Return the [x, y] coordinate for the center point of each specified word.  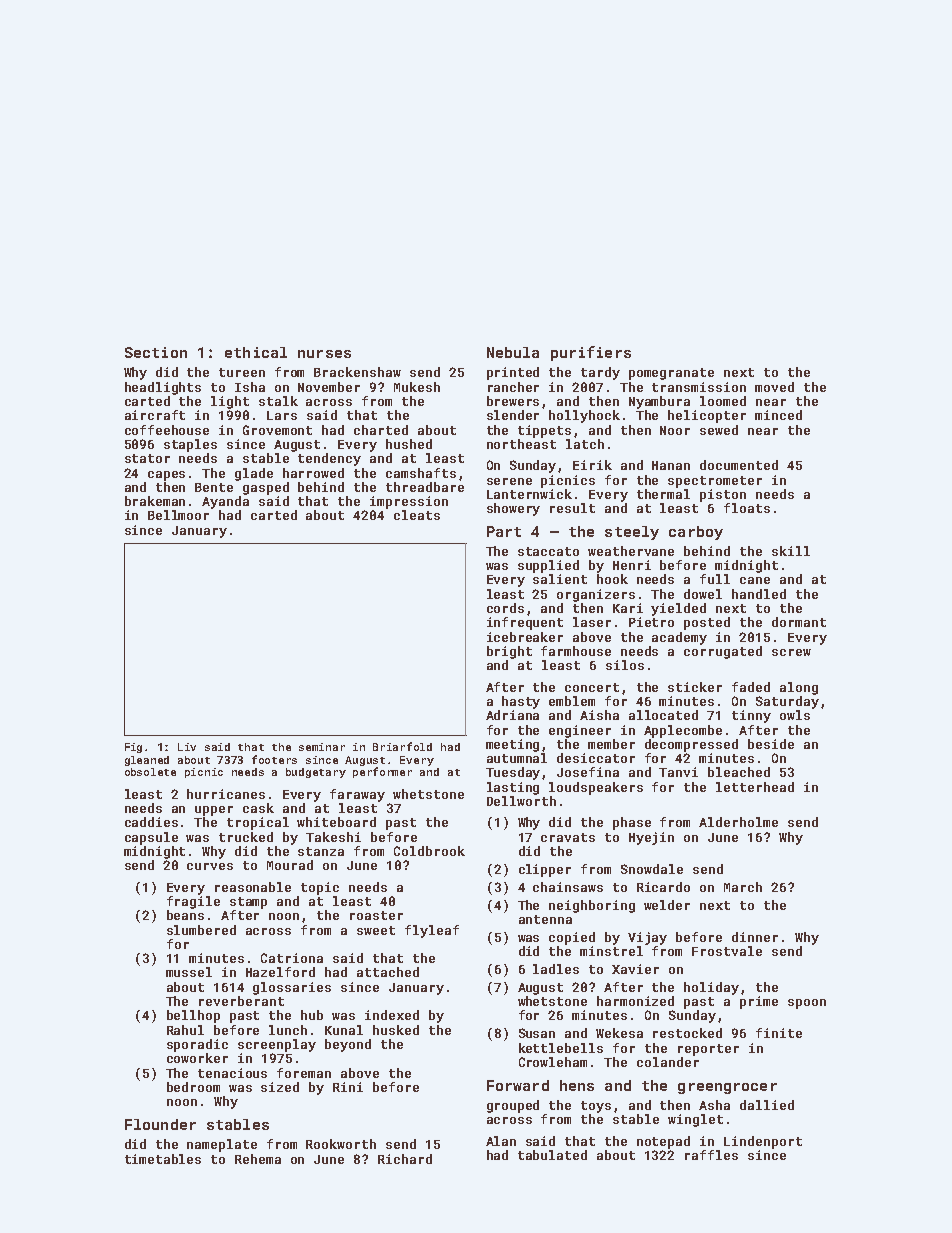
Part [504, 531]
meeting [512, 745]
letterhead [755, 787]
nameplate [222, 1145]
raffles [711, 1155]
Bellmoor [178, 515]
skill [791, 551]
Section [156, 352]
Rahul [185, 1030]
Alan [501, 1141]
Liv [187, 747]
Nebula [513, 352]
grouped [513, 1106]
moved [774, 387]
